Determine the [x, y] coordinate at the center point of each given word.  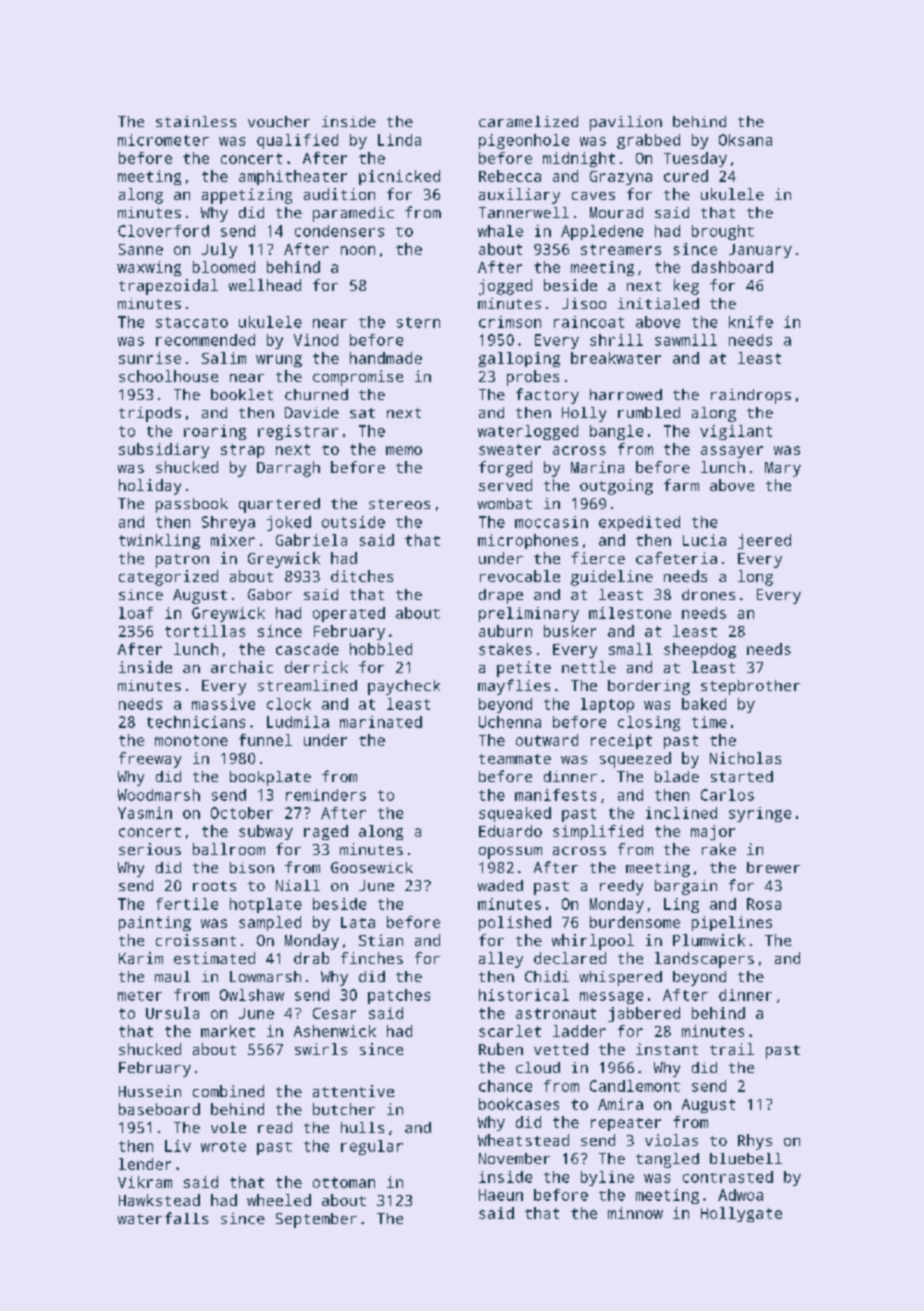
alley [501, 960]
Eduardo [510, 831]
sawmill [686, 340]
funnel [265, 740]
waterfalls [163, 1218]
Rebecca [510, 176]
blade [677, 776]
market [228, 1031]
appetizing [247, 196]
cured [686, 176]
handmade [386, 358]
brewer [773, 867]
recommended [205, 340]
